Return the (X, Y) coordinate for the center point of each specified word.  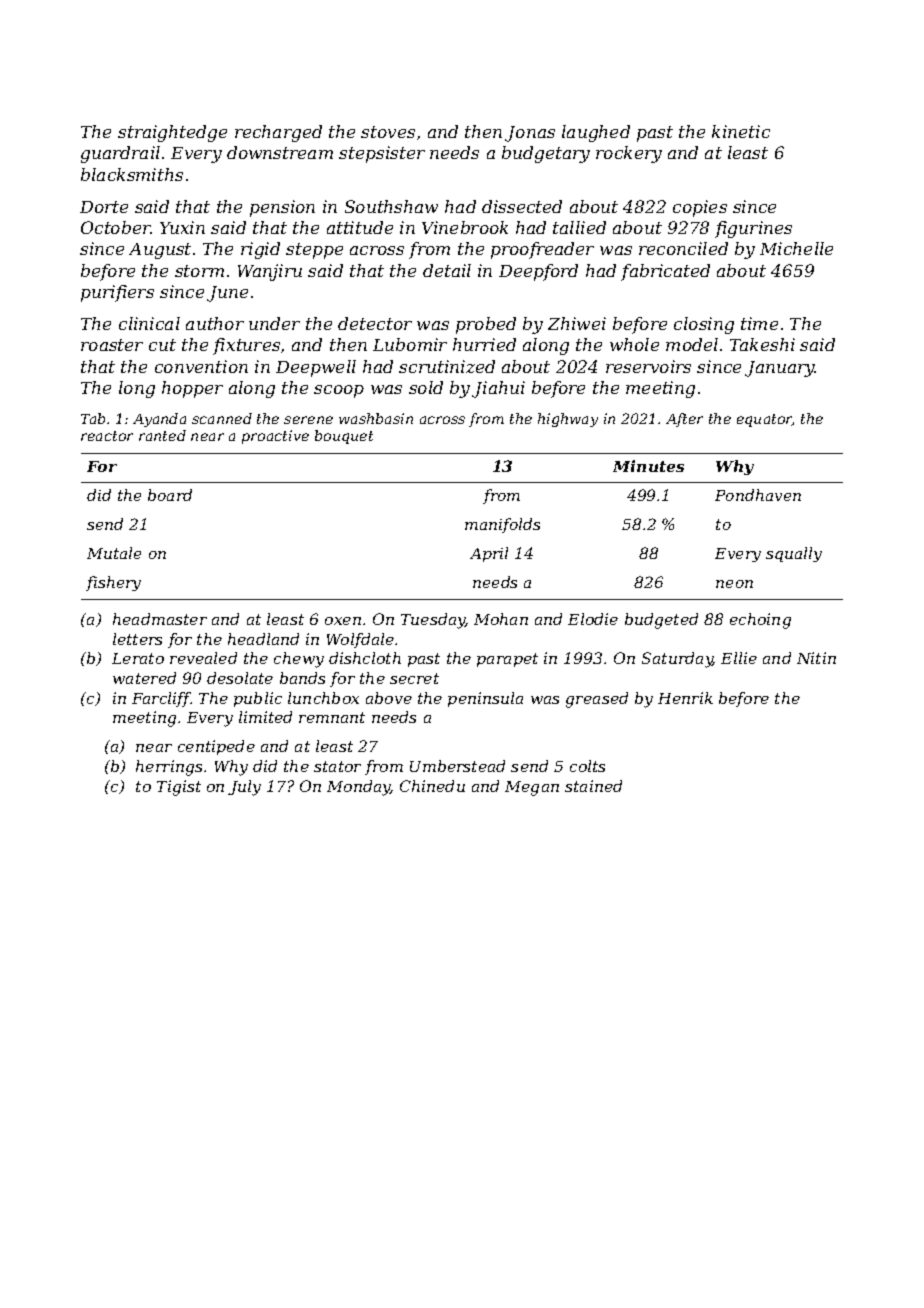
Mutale (114, 553)
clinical (149, 323)
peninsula (485, 699)
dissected (522, 206)
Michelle (796, 248)
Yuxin (182, 227)
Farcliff (161, 699)
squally (794, 554)
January (780, 369)
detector (375, 323)
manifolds (502, 525)
